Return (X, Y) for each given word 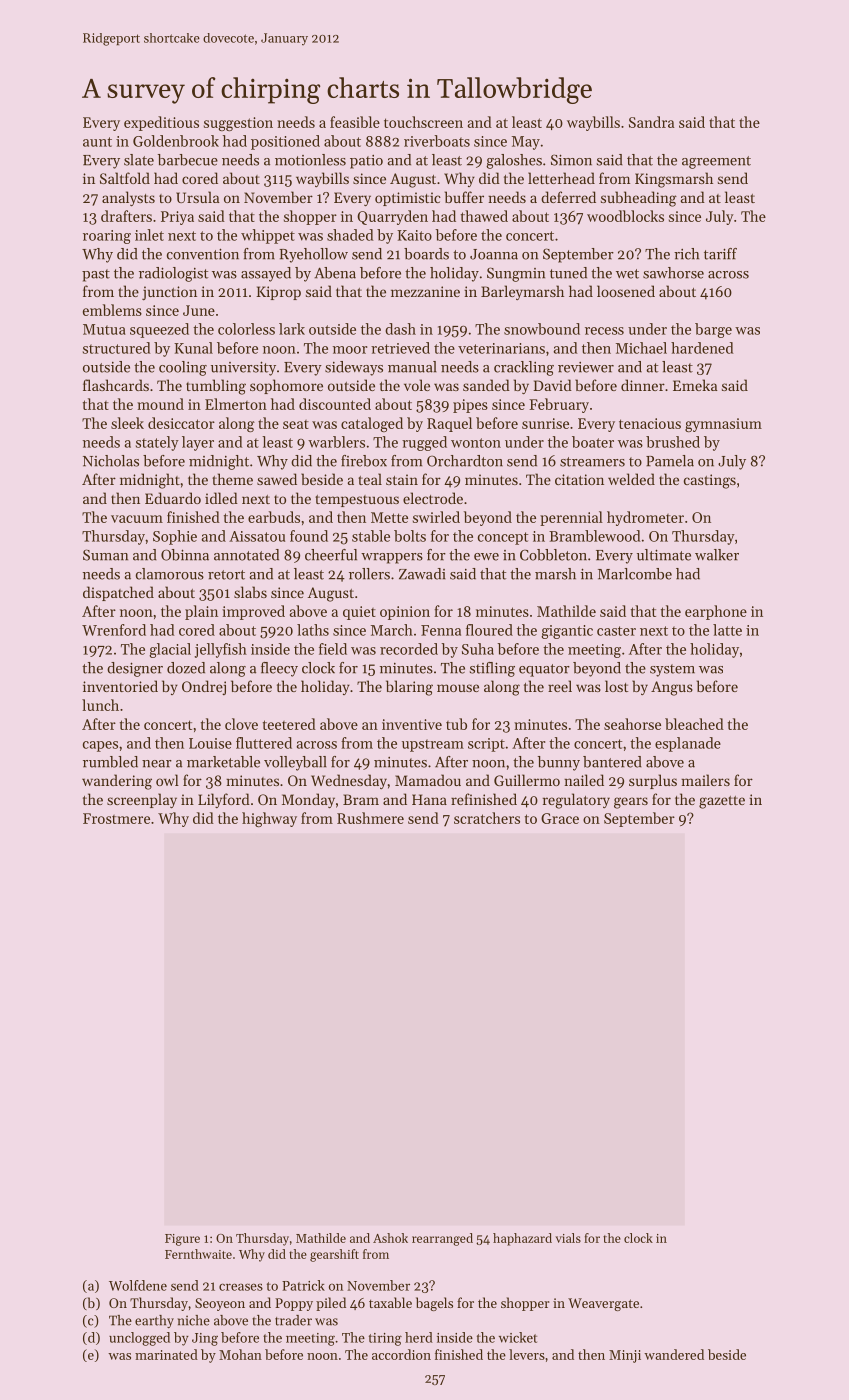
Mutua (104, 329)
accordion (401, 1354)
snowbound (542, 329)
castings (710, 481)
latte (727, 630)
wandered (674, 1354)
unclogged (139, 1339)
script (486, 745)
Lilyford (224, 800)
